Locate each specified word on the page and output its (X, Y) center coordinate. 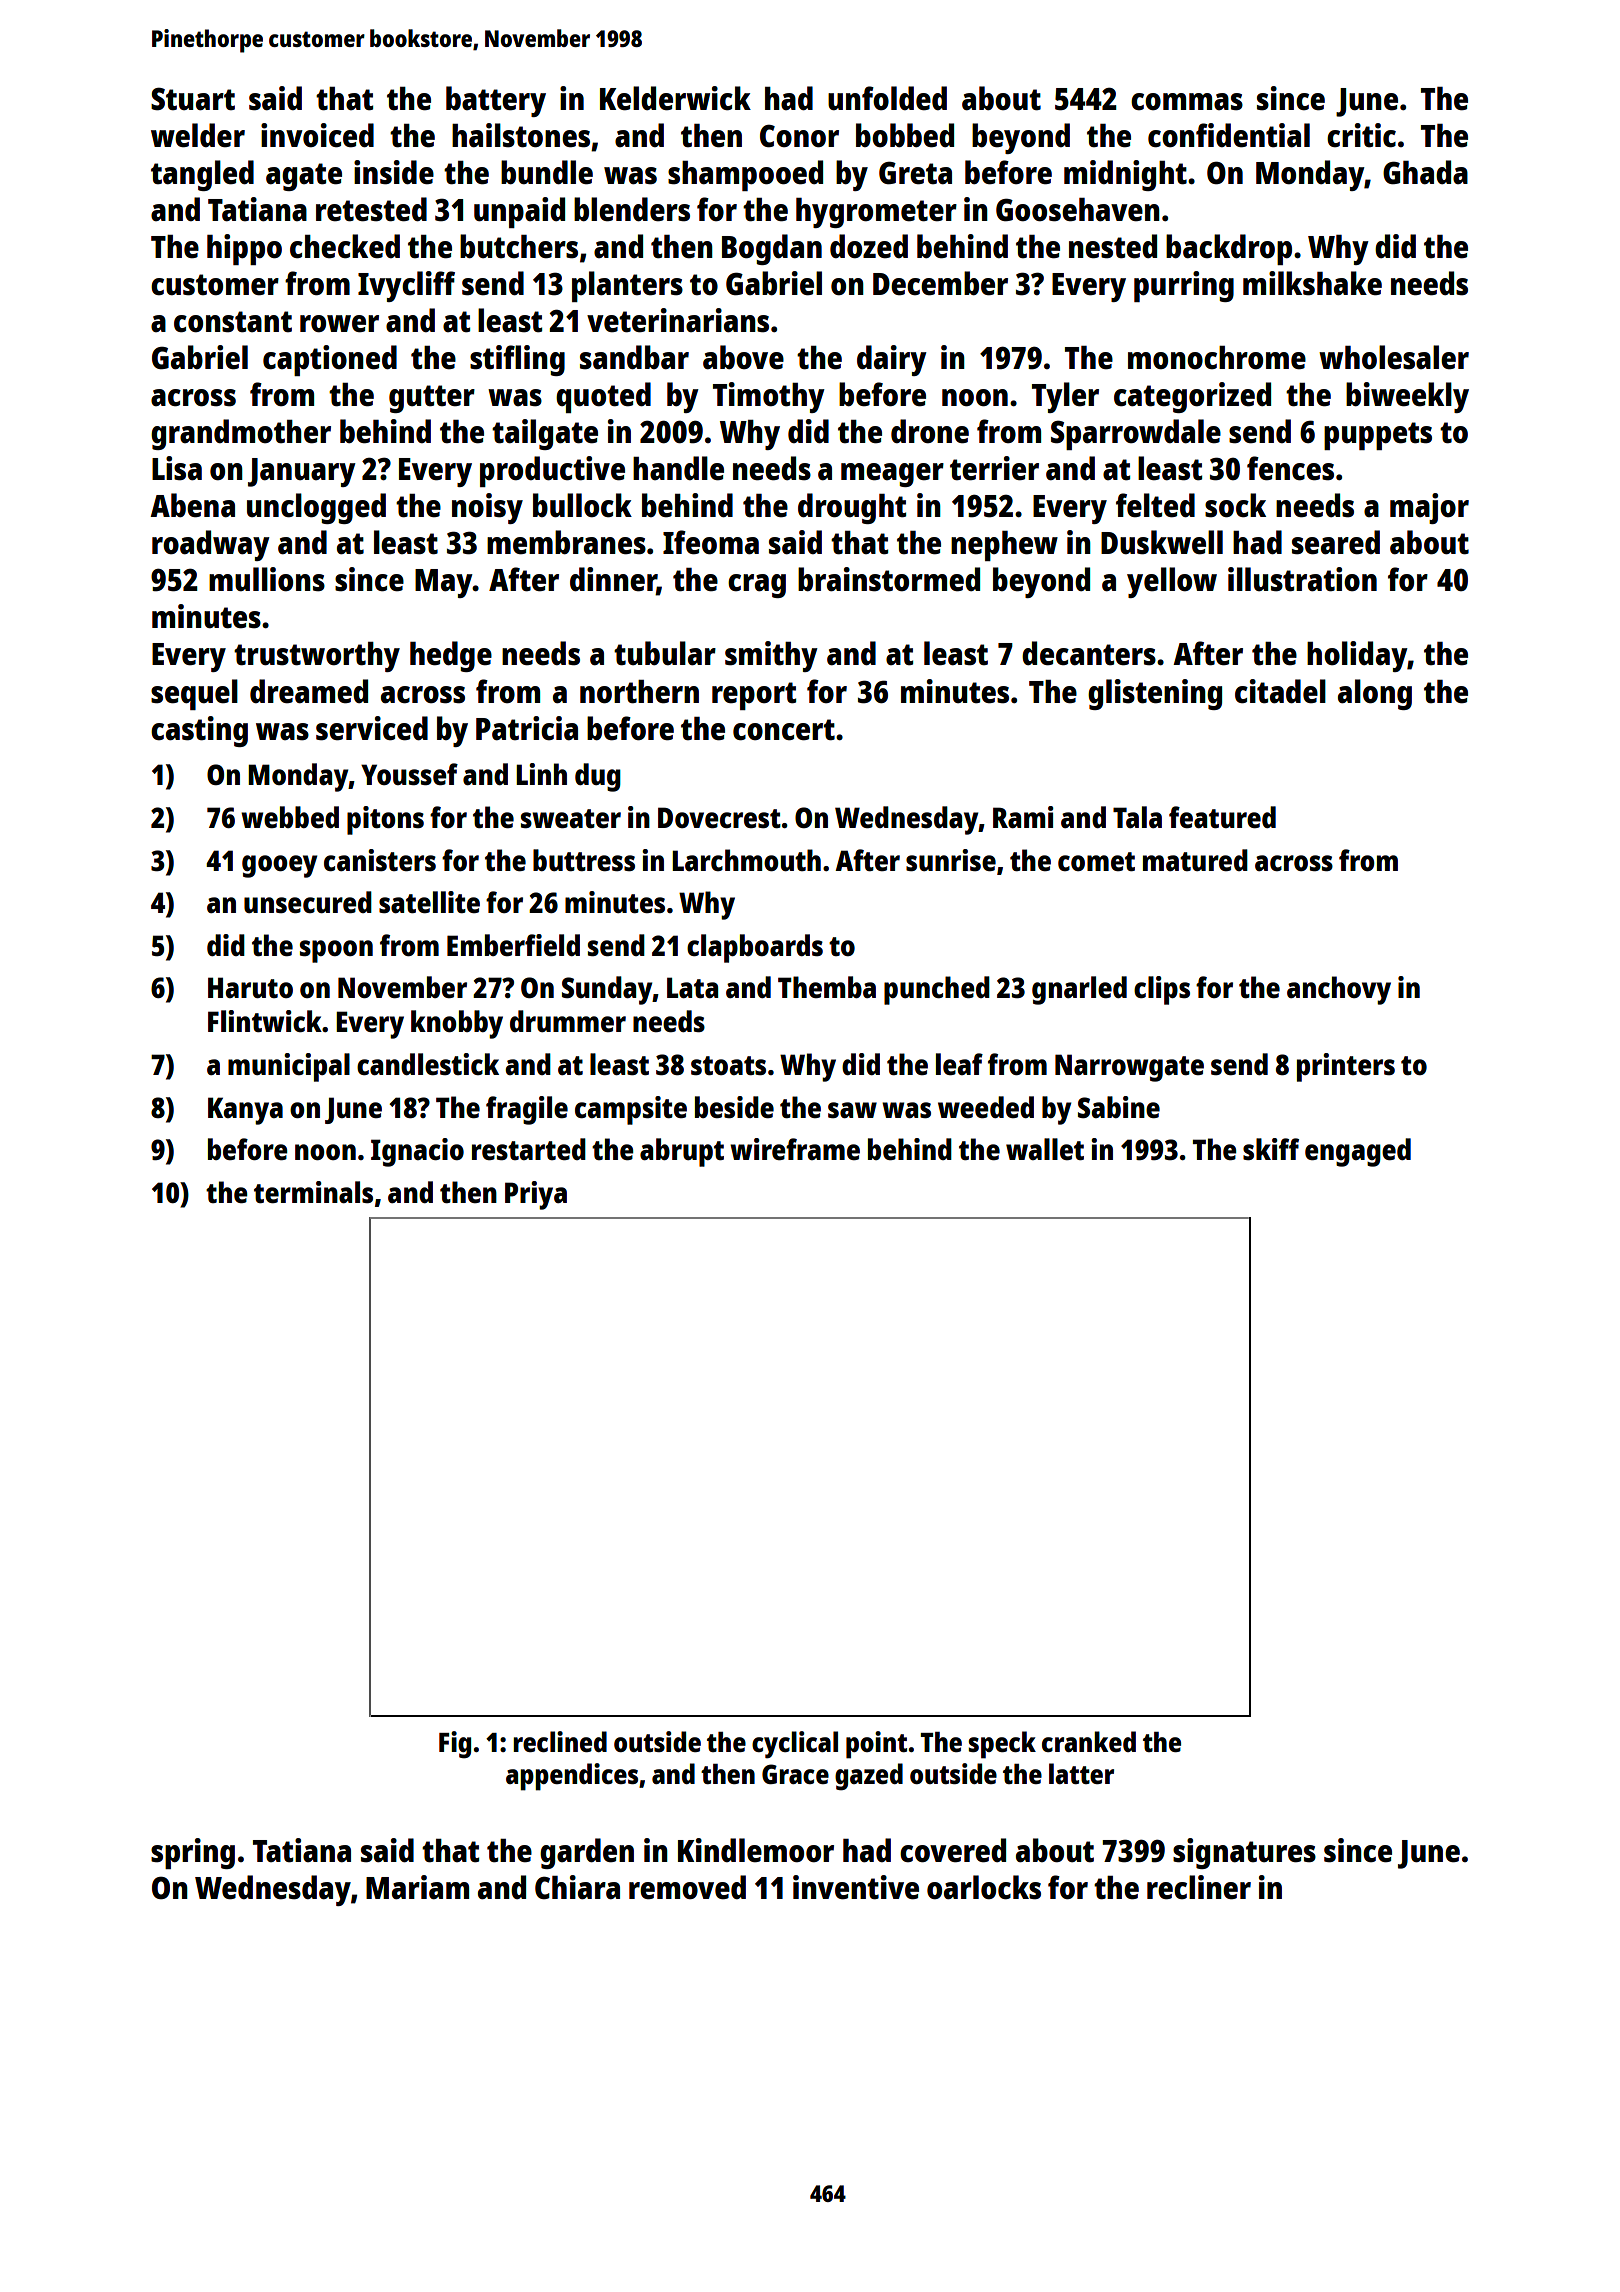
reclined (560, 1741)
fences (1290, 468)
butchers (519, 246)
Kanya (245, 1111)
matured (1195, 860)
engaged (1358, 1152)
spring (193, 1853)
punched (937, 990)
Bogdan (772, 249)
